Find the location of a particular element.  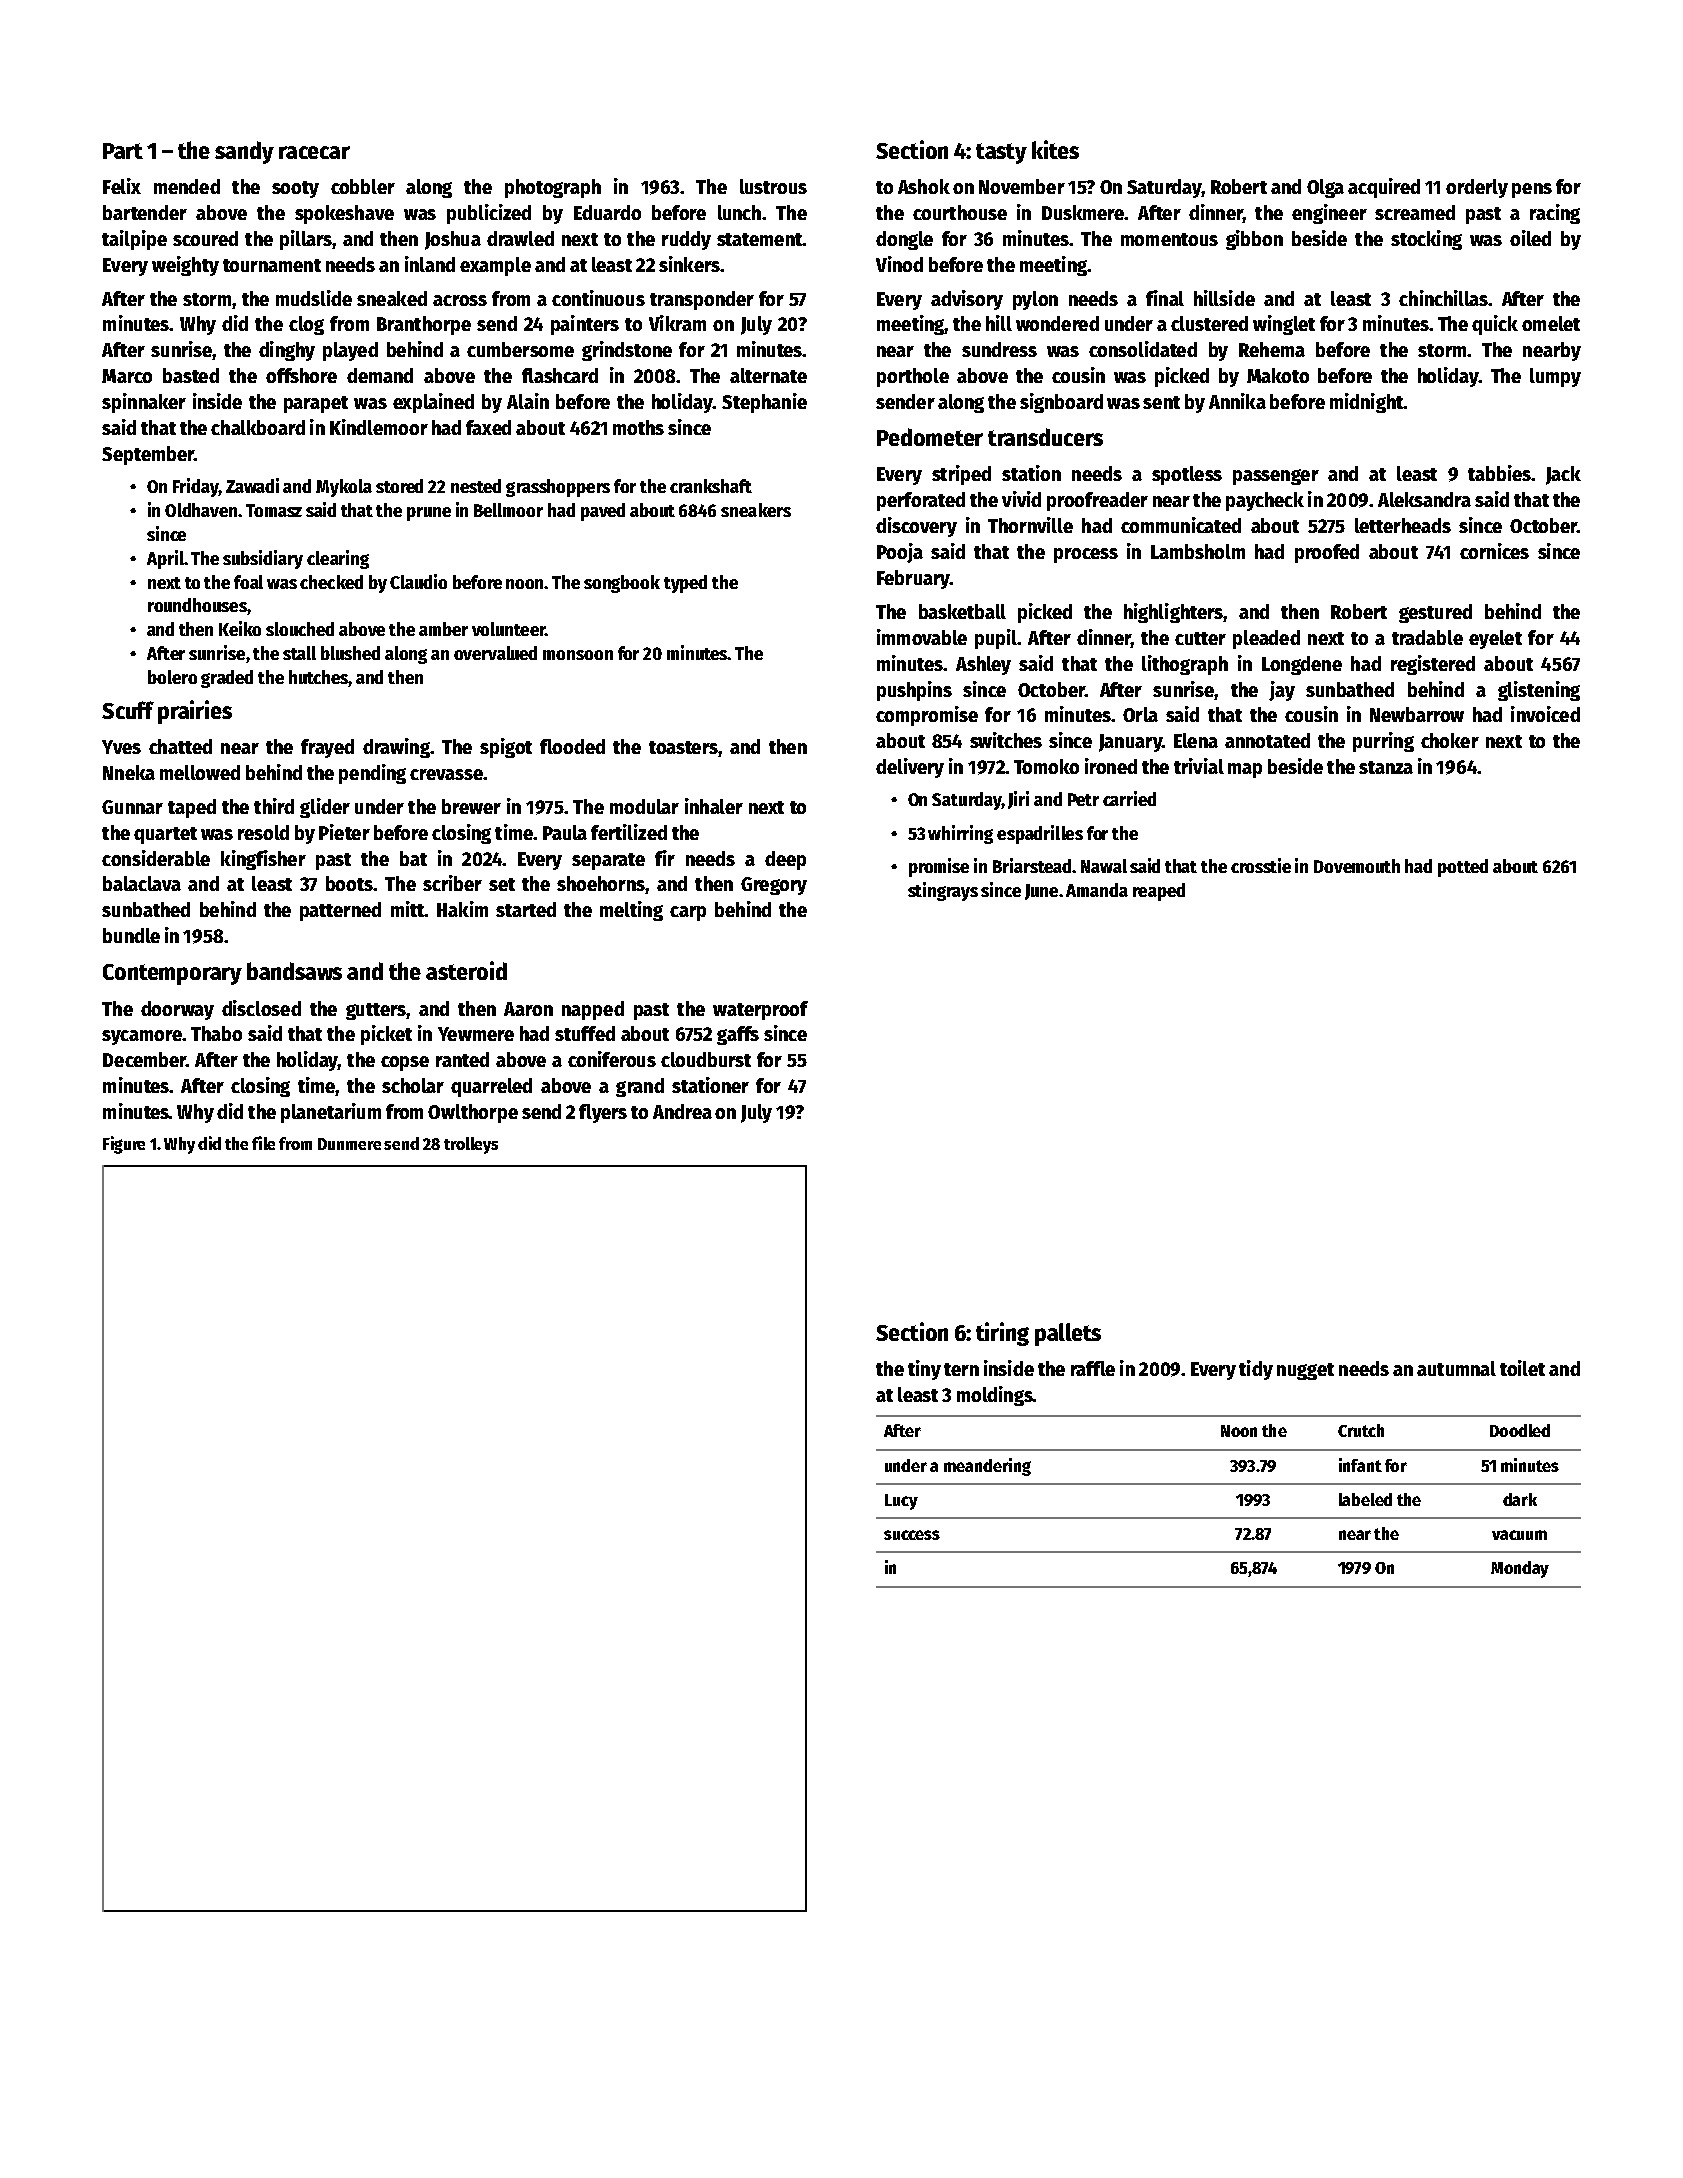

potted is located at coordinates (1463, 868).
